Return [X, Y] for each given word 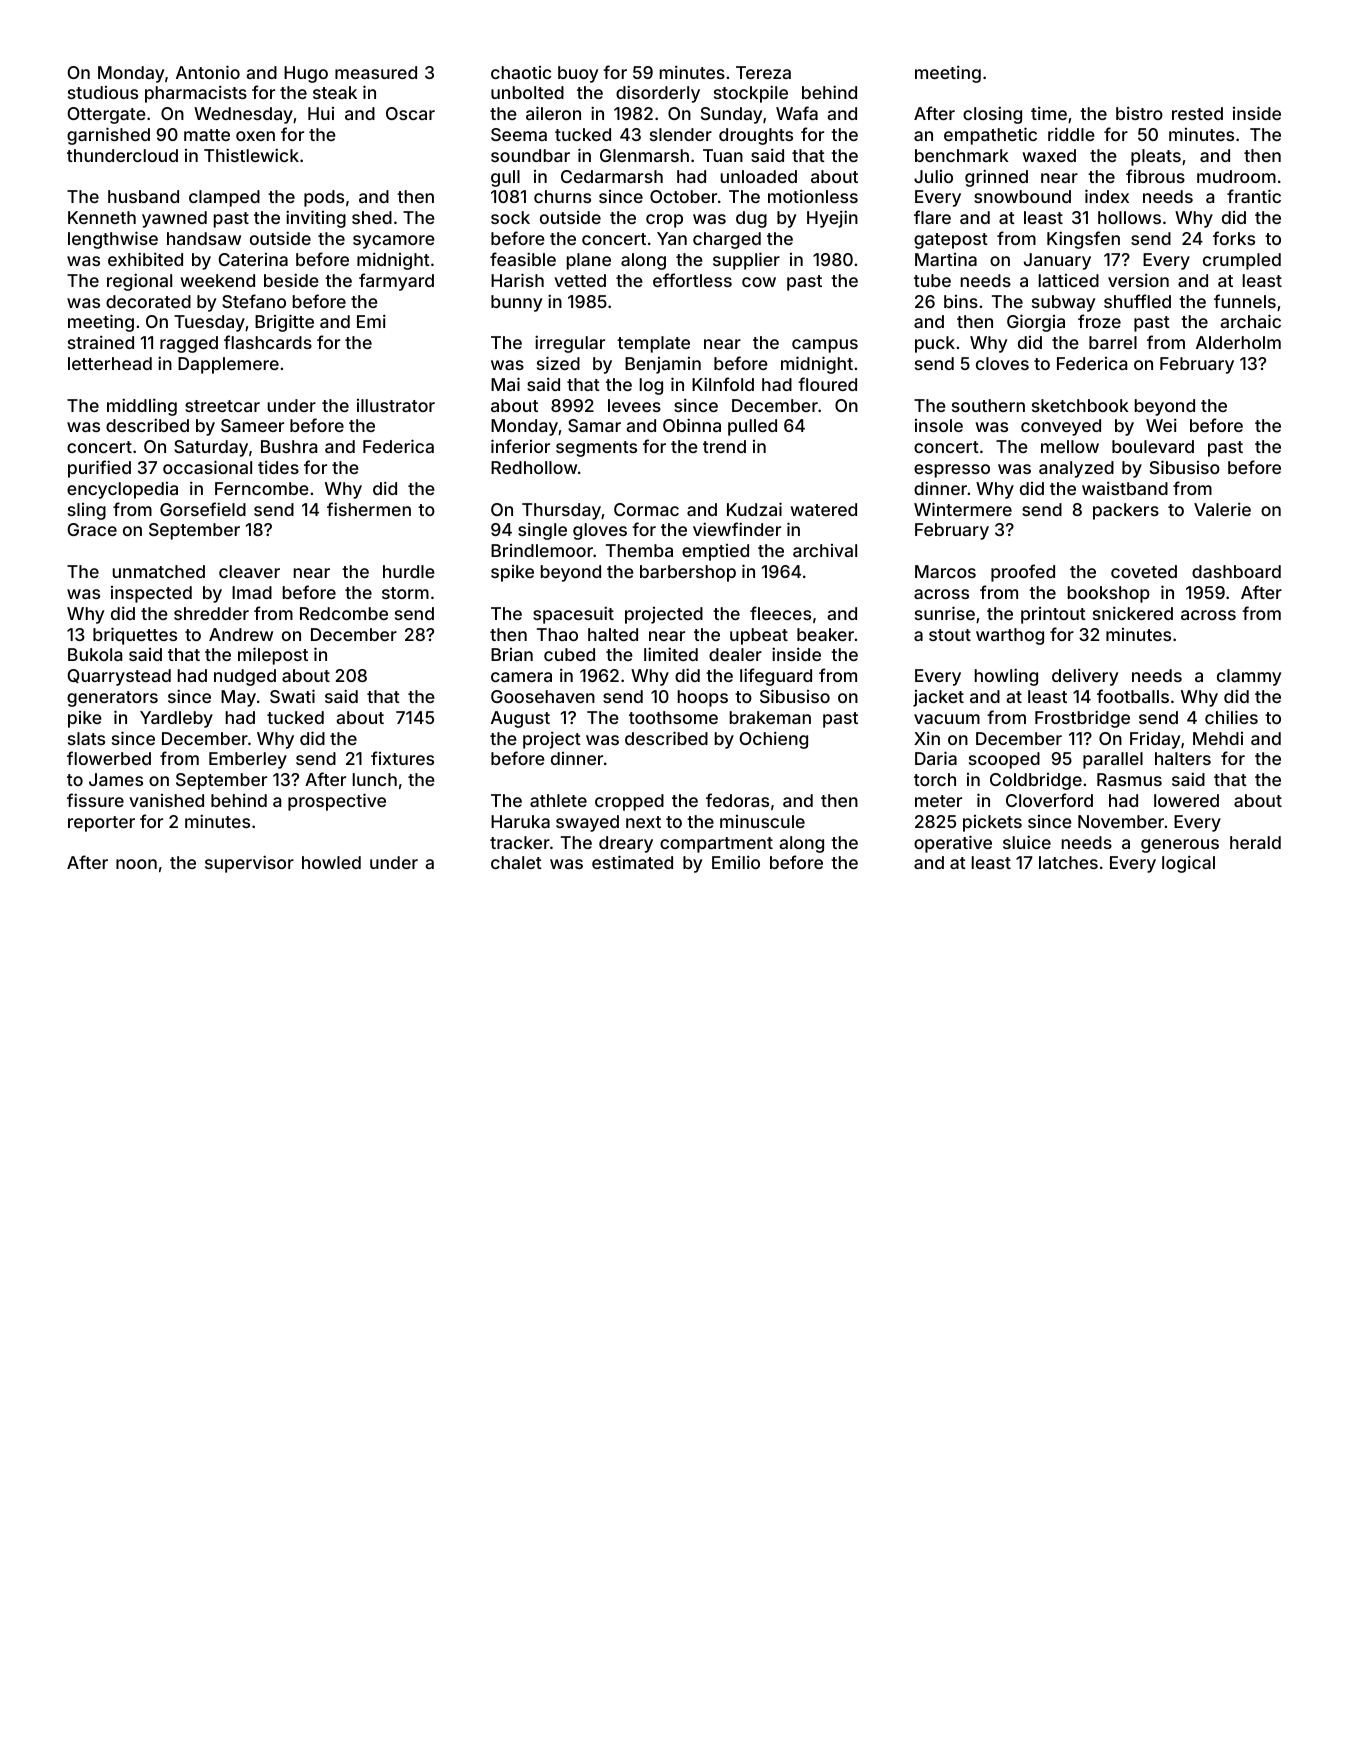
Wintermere [963, 509]
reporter [101, 824]
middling [142, 407]
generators [112, 699]
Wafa [797, 113]
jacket [938, 698]
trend [724, 446]
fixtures [402, 758]
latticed [1069, 280]
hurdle [409, 571]
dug [751, 219]
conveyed [1061, 427]
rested [1197, 113]
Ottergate [106, 115]
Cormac [646, 509]
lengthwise [113, 240]
